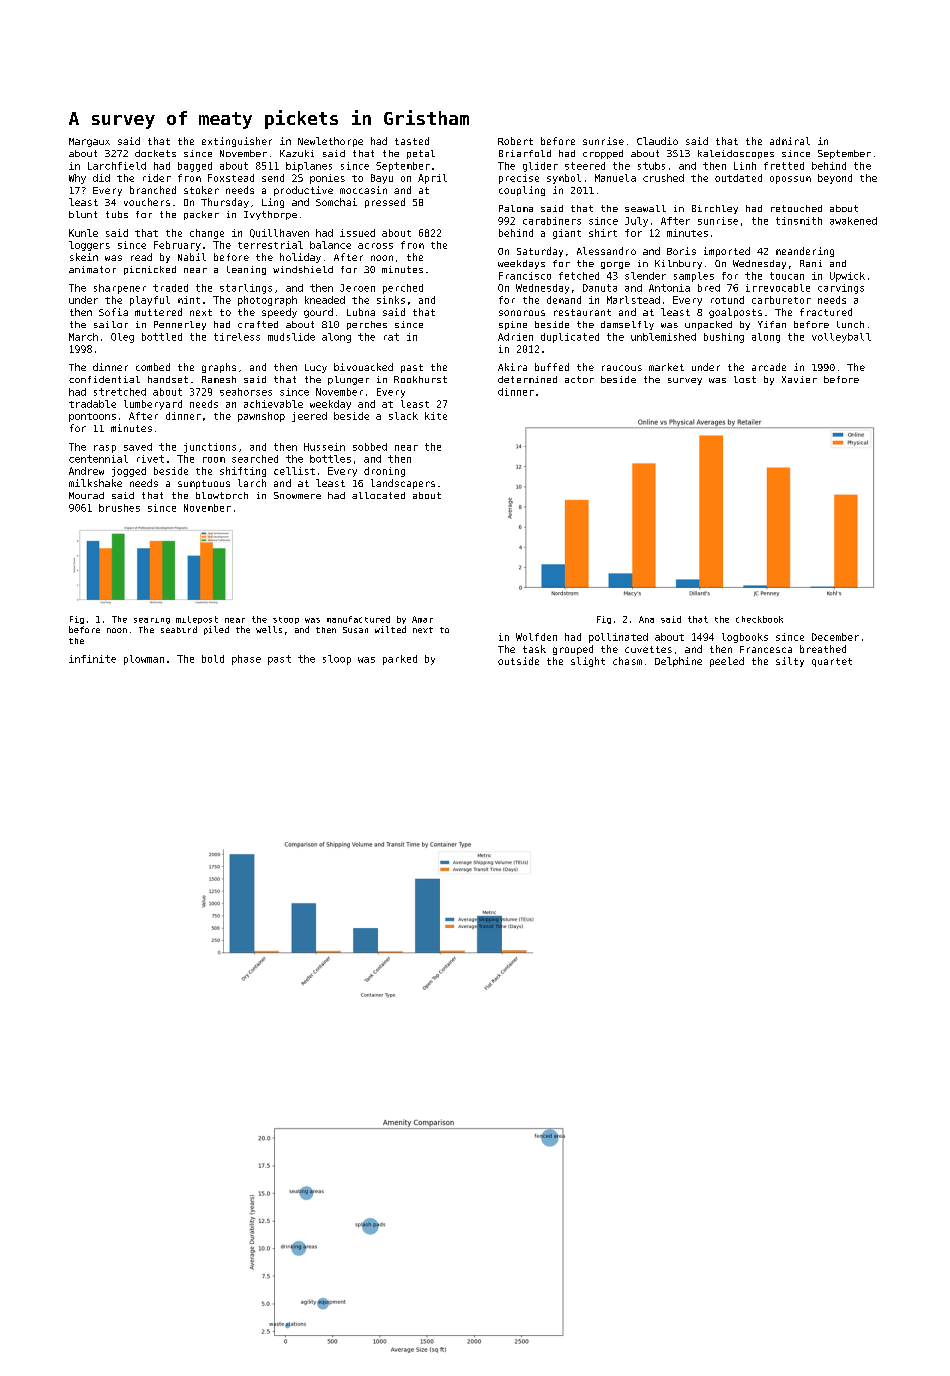  What do you see at coordinates (678, 662) in the screenshot?
I see `Delphine` at bounding box center [678, 662].
